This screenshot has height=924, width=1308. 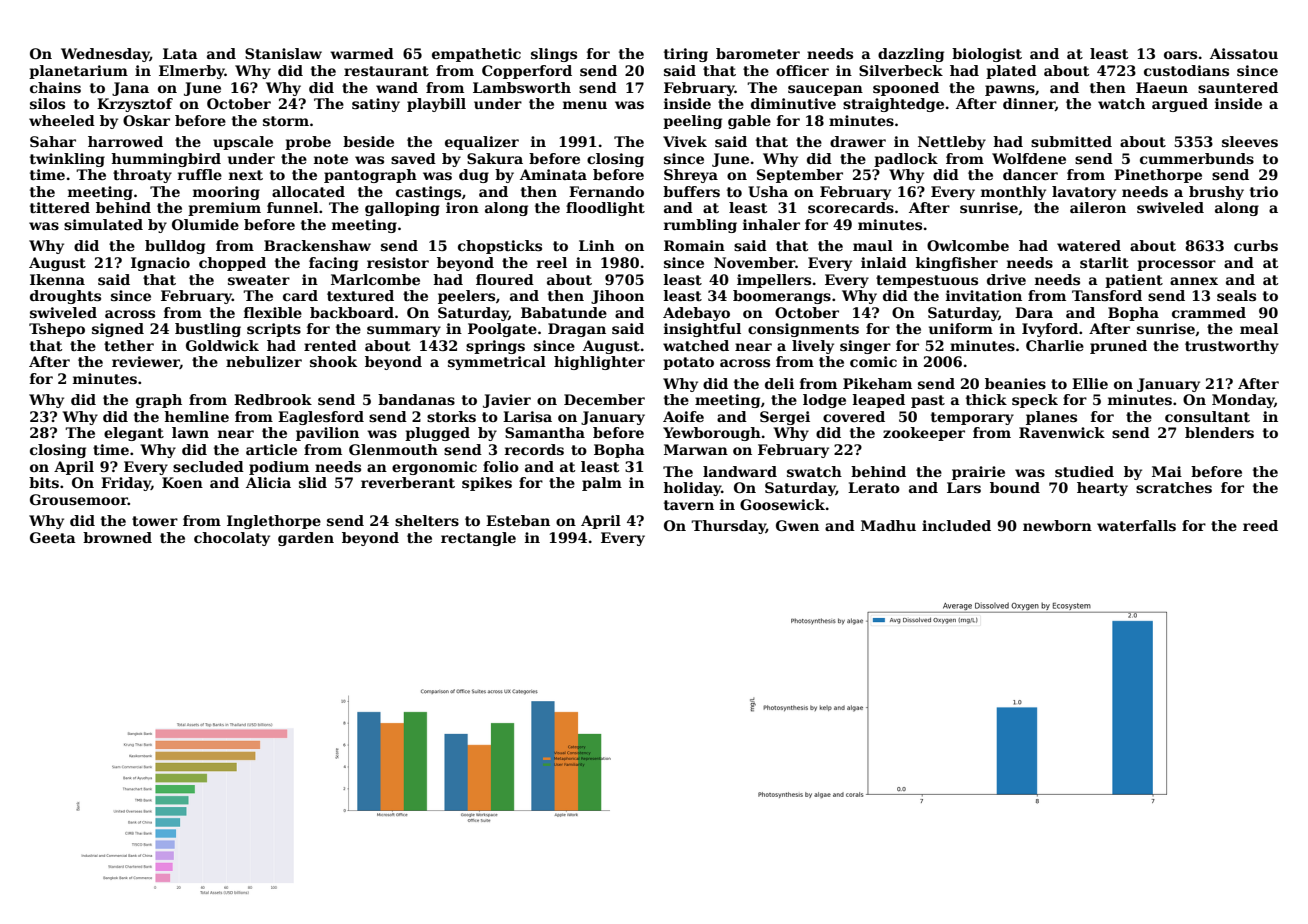 I want to click on garden, so click(x=306, y=539).
